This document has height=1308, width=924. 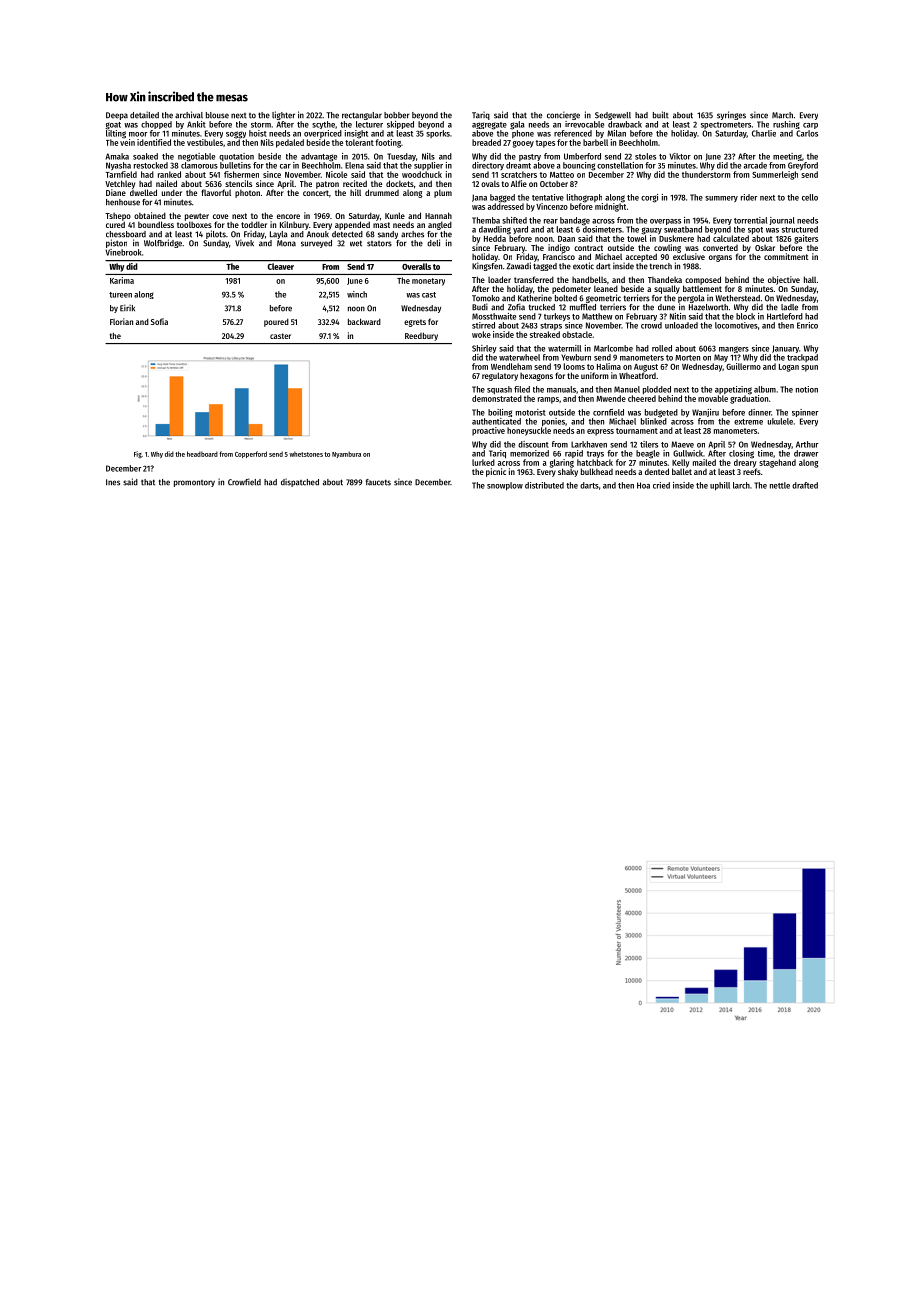 What do you see at coordinates (202, 454) in the document?
I see `headboard` at bounding box center [202, 454].
